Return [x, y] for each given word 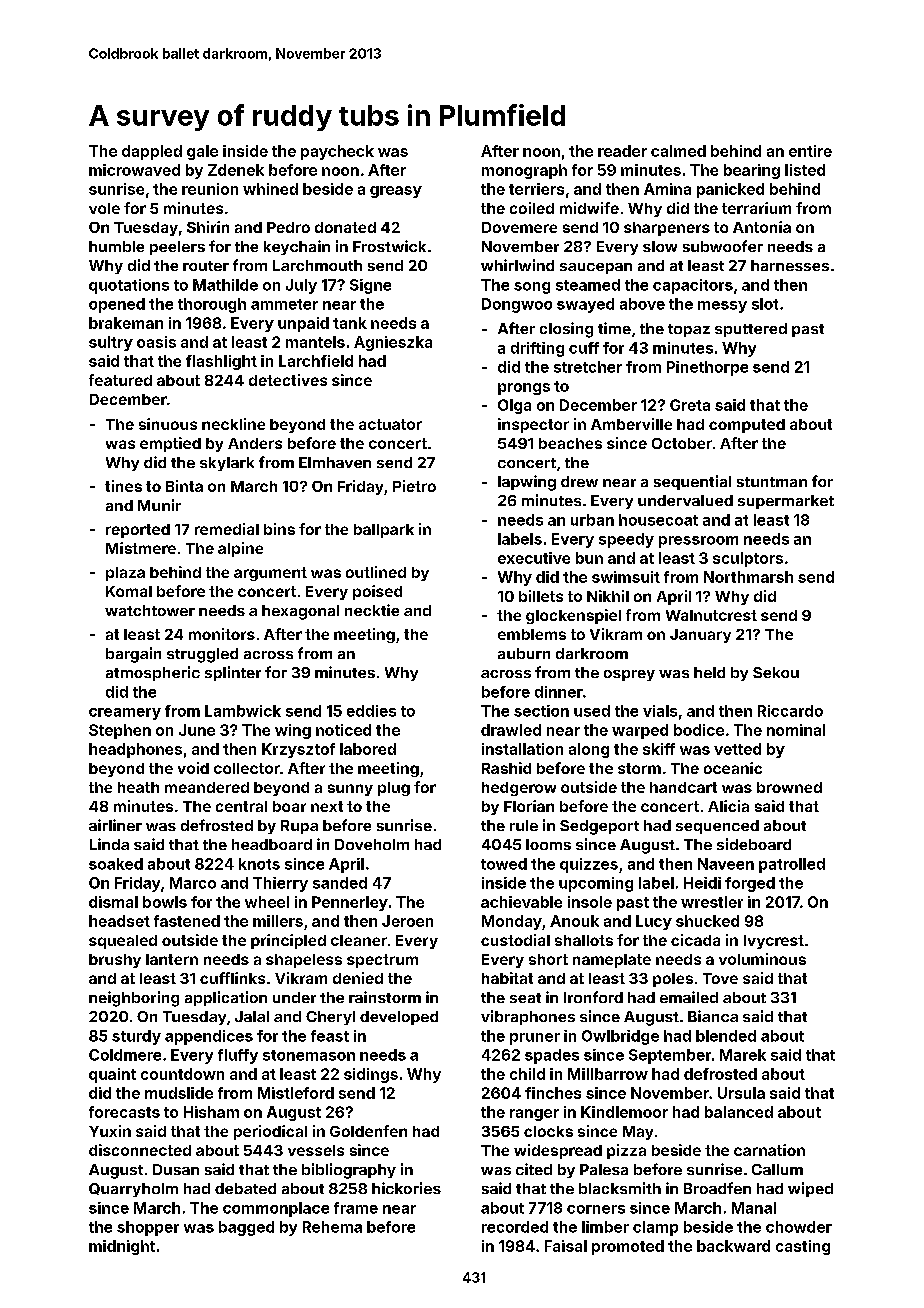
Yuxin [110, 1131]
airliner [115, 825]
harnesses [790, 265]
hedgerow [519, 789]
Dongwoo [517, 305]
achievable [521, 902]
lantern [172, 959]
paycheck [337, 152]
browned [789, 787]
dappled [152, 152]
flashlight [221, 362]
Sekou [776, 672]
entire [810, 151]
